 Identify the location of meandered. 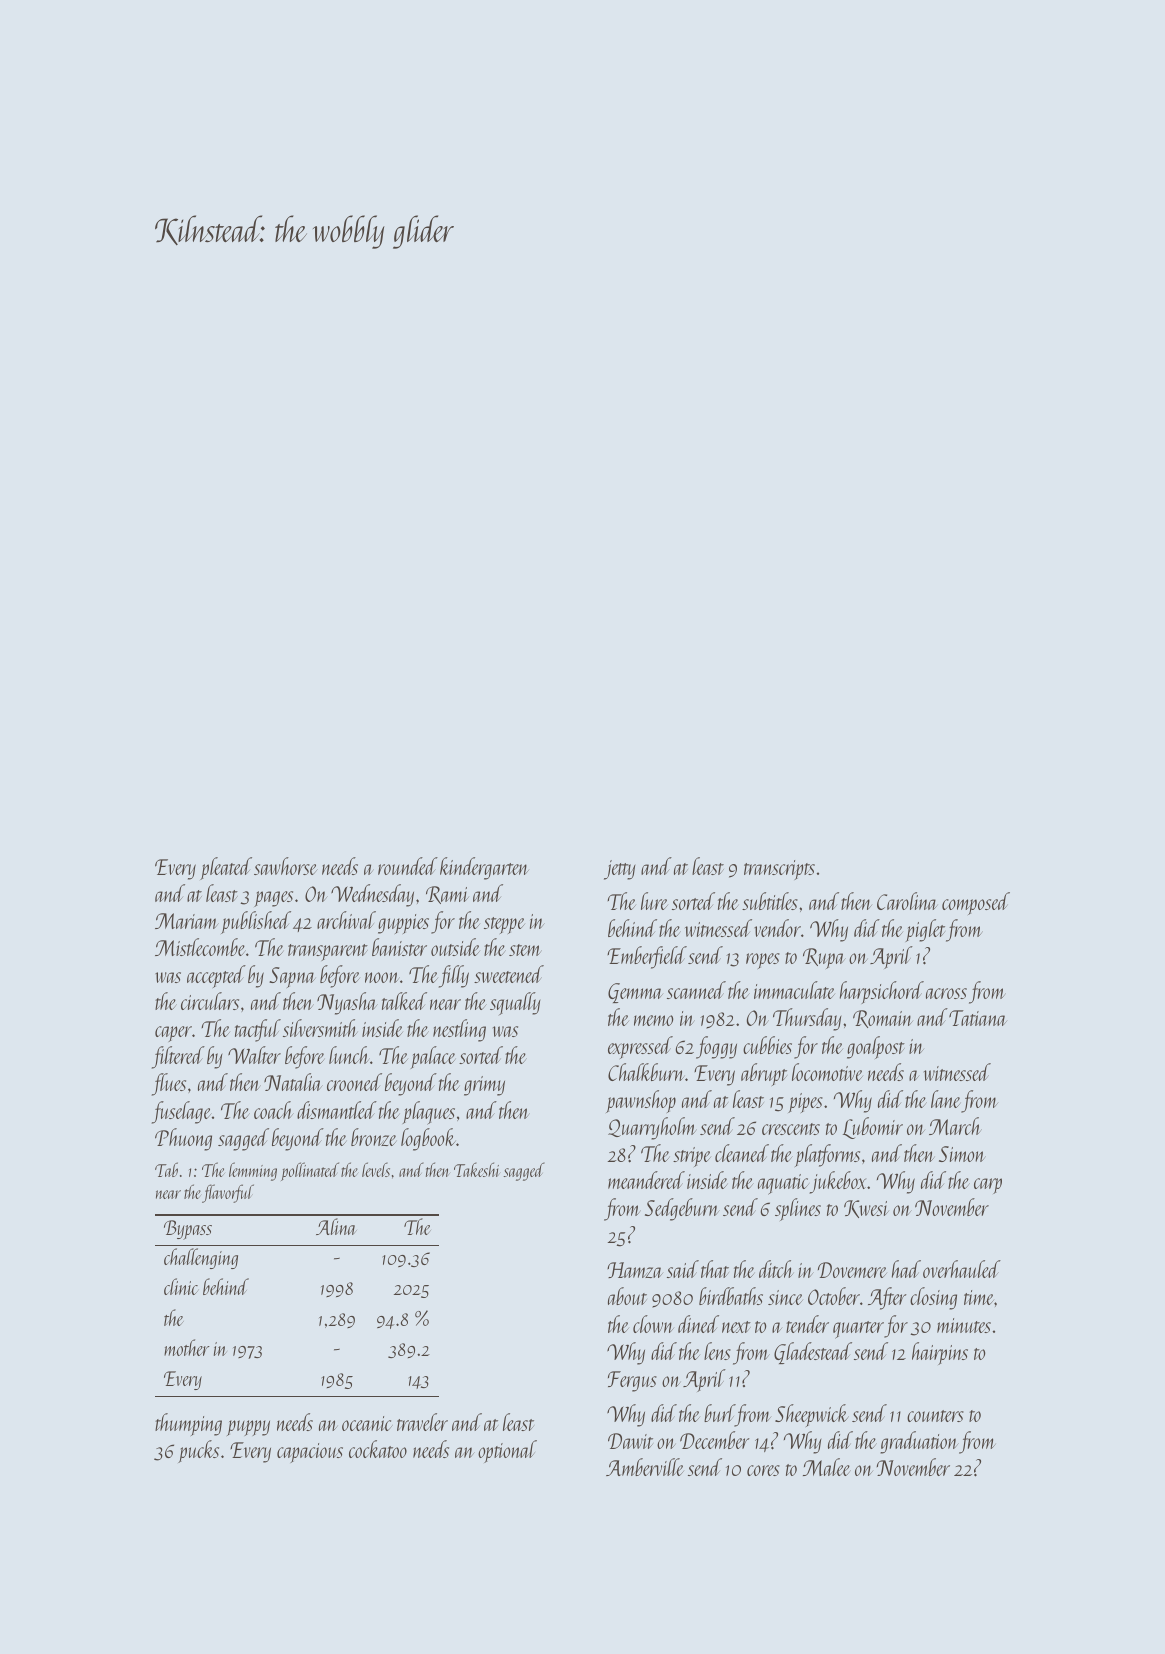
(646, 1180).
